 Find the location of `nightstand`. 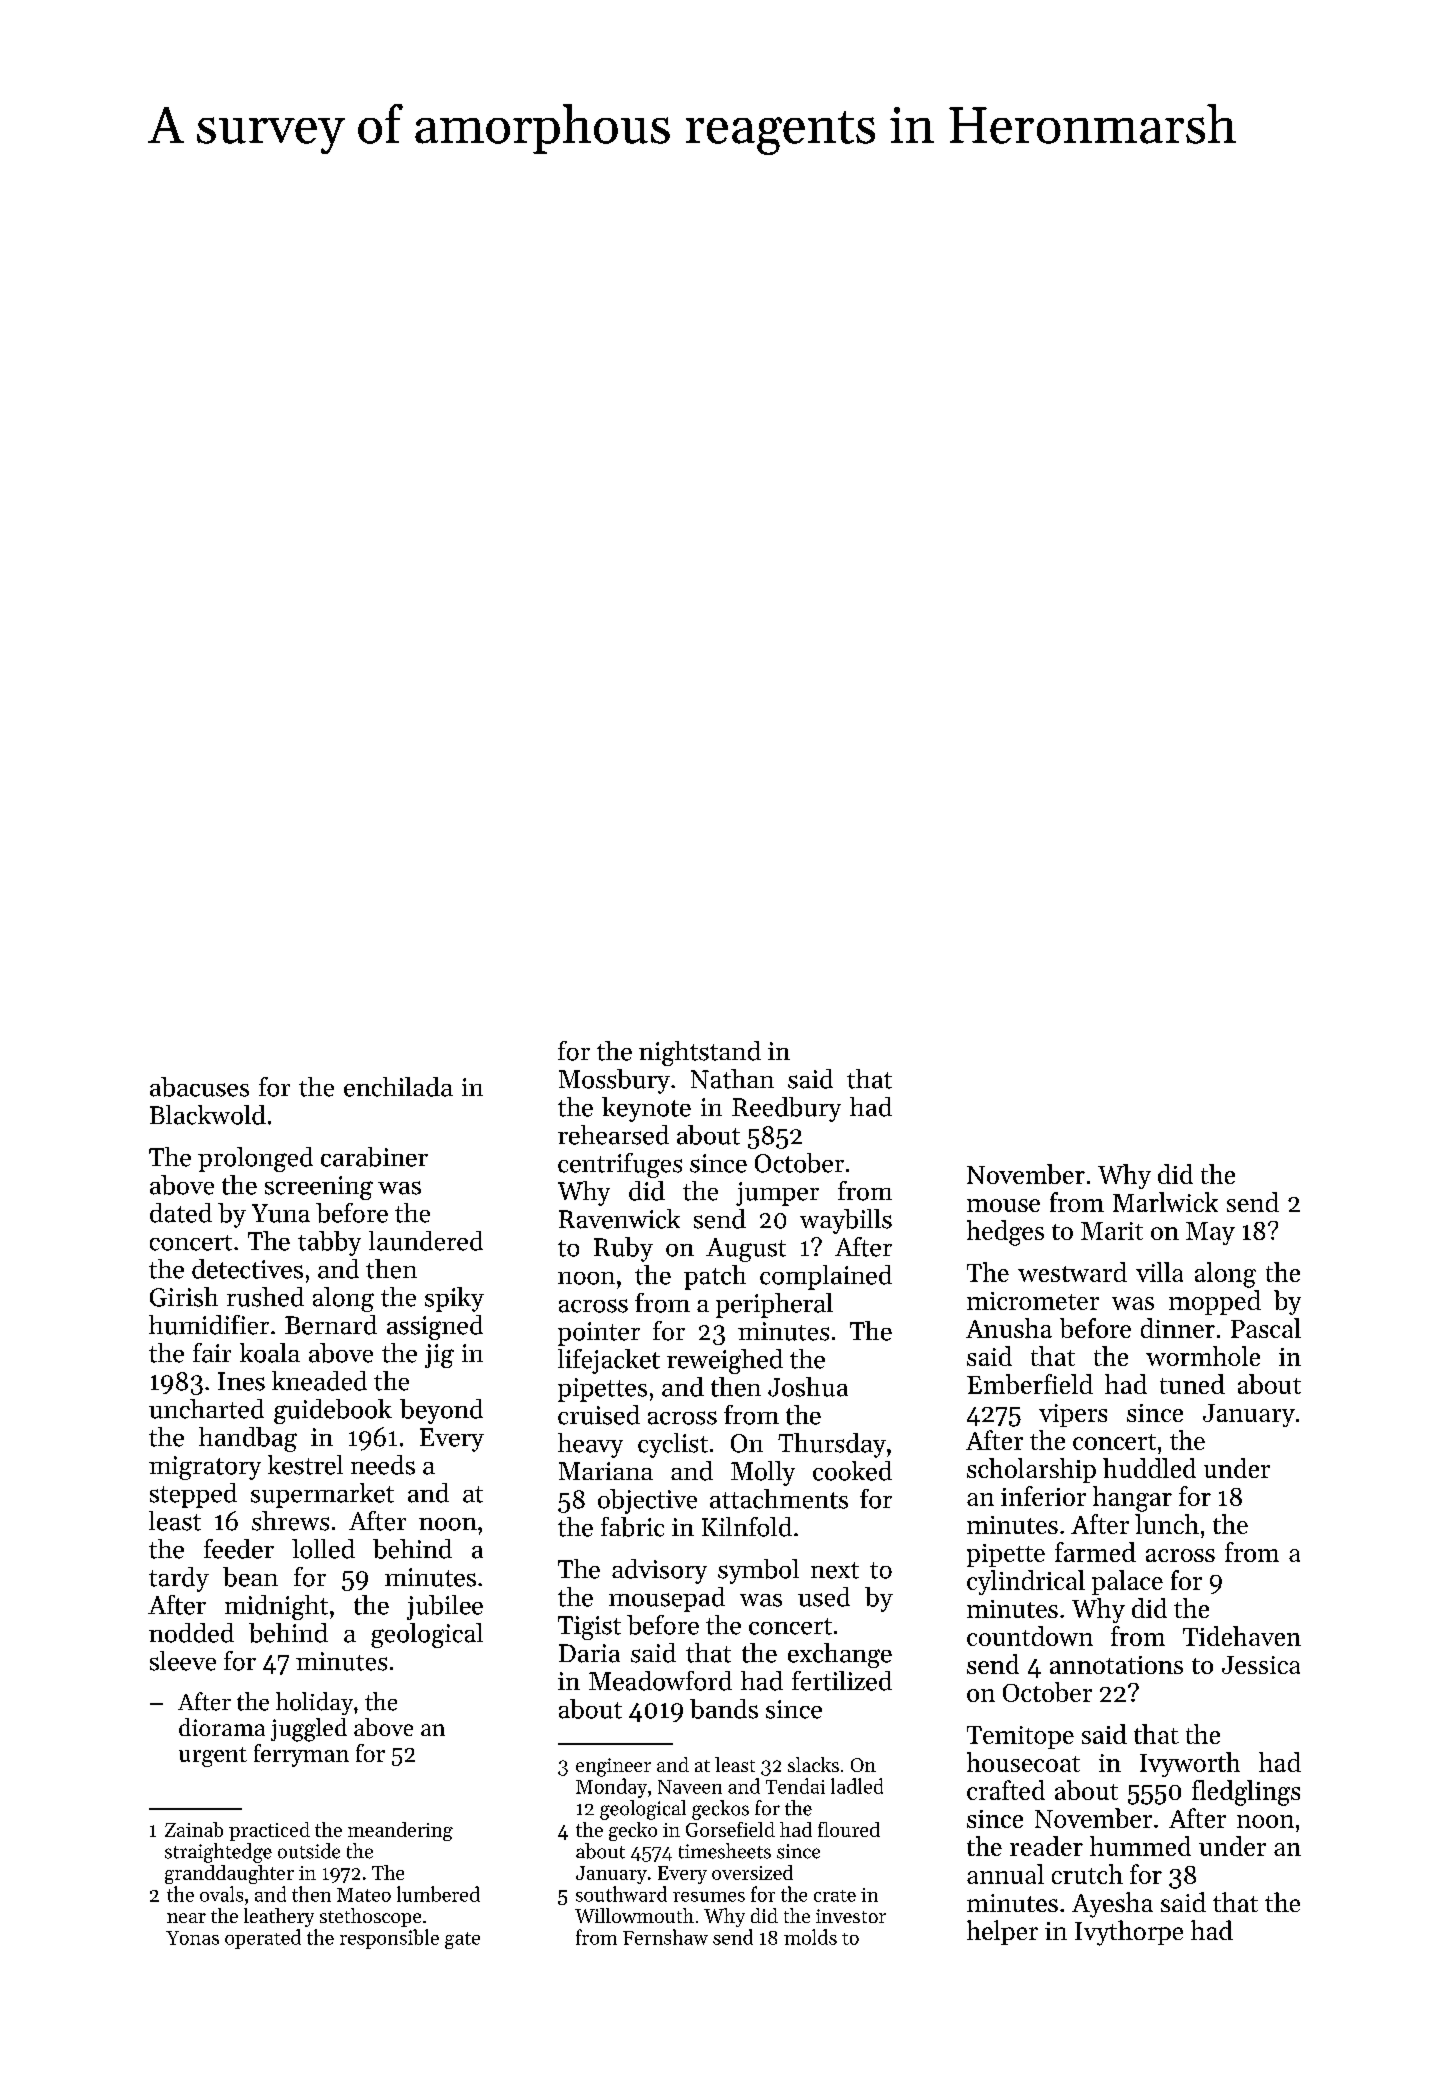

nightstand is located at coordinates (700, 1053).
